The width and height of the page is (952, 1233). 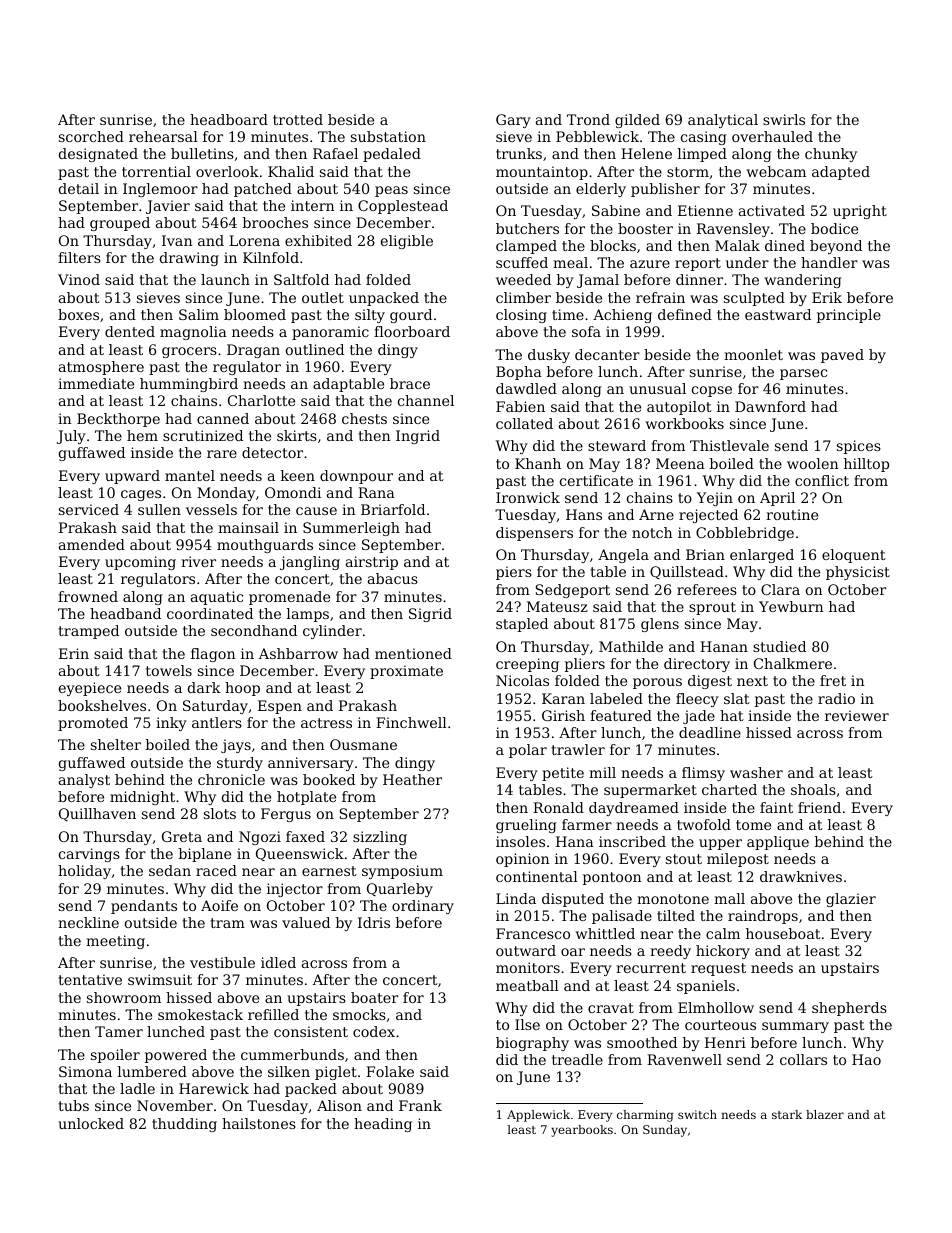 What do you see at coordinates (217, 598) in the page?
I see `aquatic` at bounding box center [217, 598].
